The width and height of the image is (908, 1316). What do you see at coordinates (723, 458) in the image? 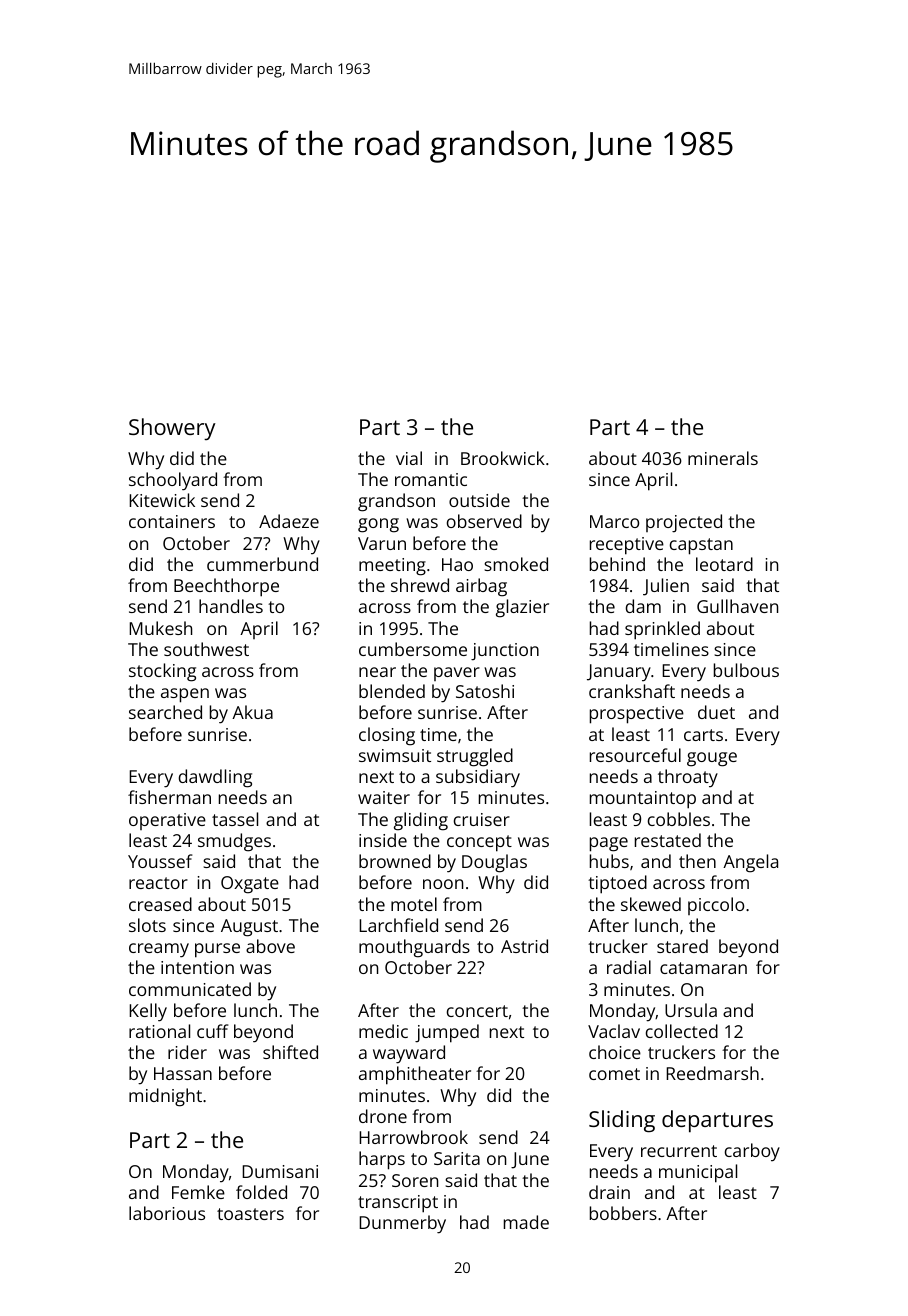
I see `minerals` at bounding box center [723, 458].
